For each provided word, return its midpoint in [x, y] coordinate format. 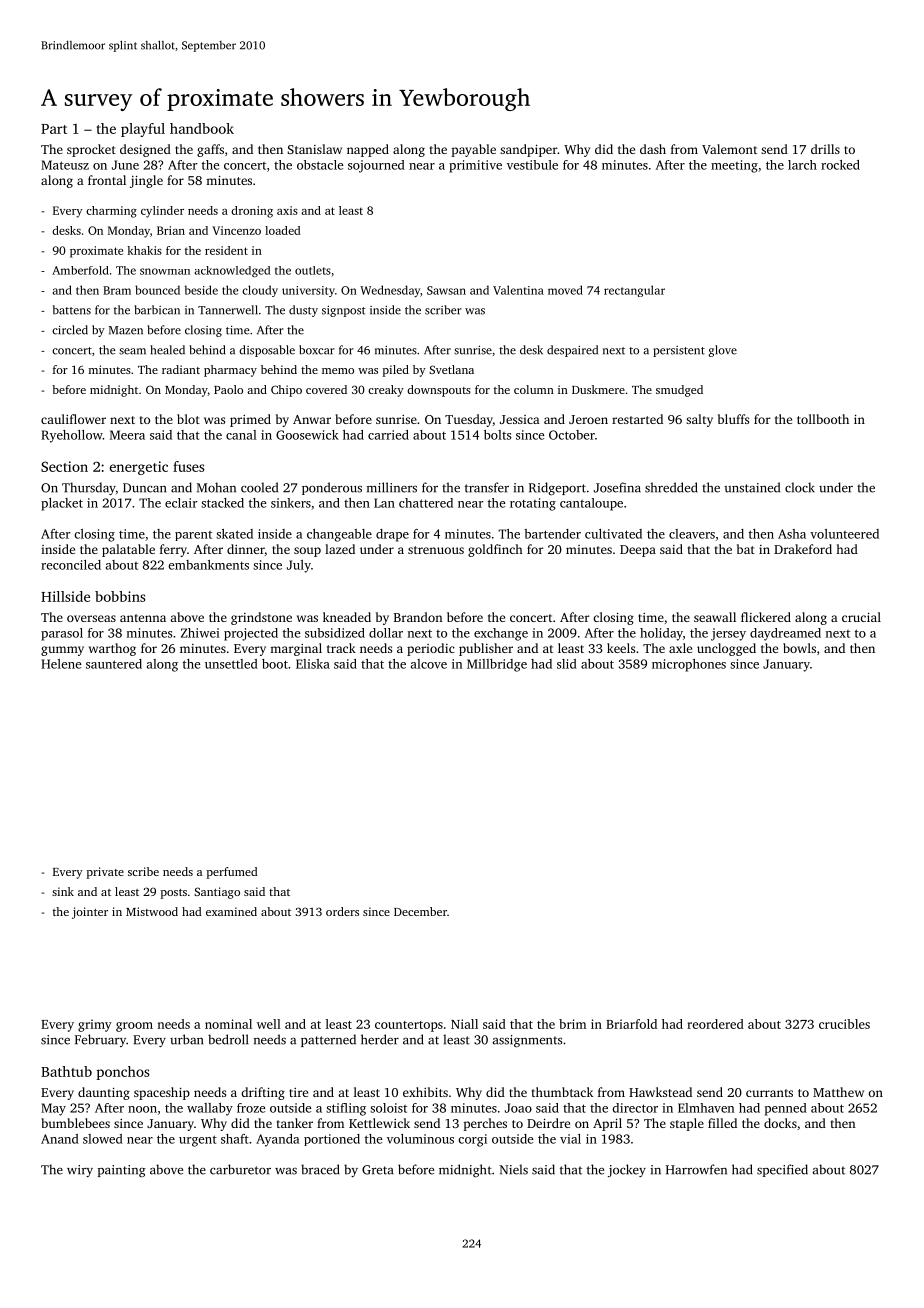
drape [392, 535]
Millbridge [497, 665]
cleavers [692, 534]
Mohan [216, 487]
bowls [799, 648]
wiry [80, 1171]
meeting [734, 166]
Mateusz [65, 165]
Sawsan [446, 290]
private [105, 873]
